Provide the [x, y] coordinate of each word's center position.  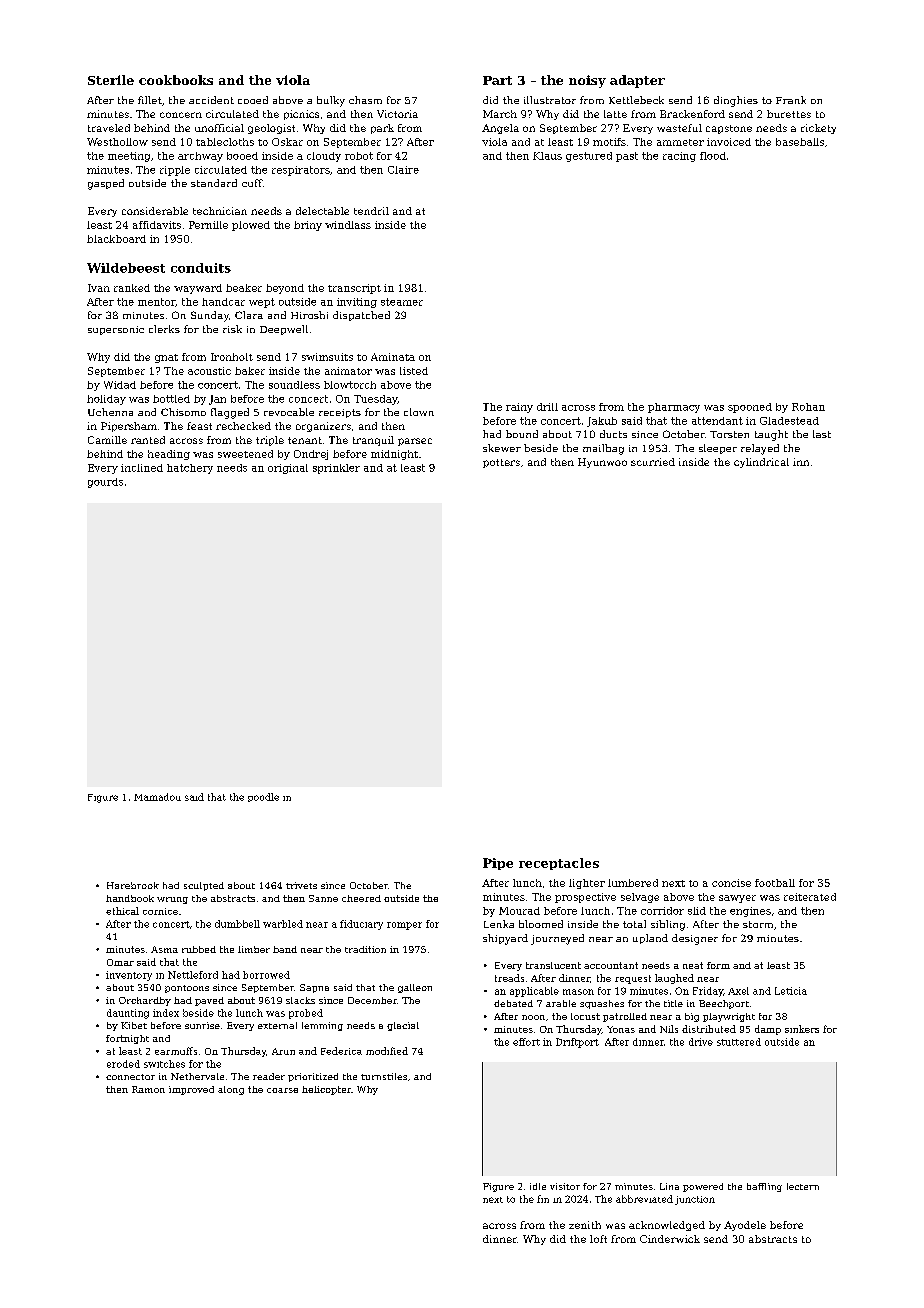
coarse [282, 1090]
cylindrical [761, 463]
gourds [105, 483]
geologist [271, 129]
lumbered [633, 883]
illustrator [550, 100]
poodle [263, 797]
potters [501, 463]
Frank [791, 100]
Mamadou [157, 797]
